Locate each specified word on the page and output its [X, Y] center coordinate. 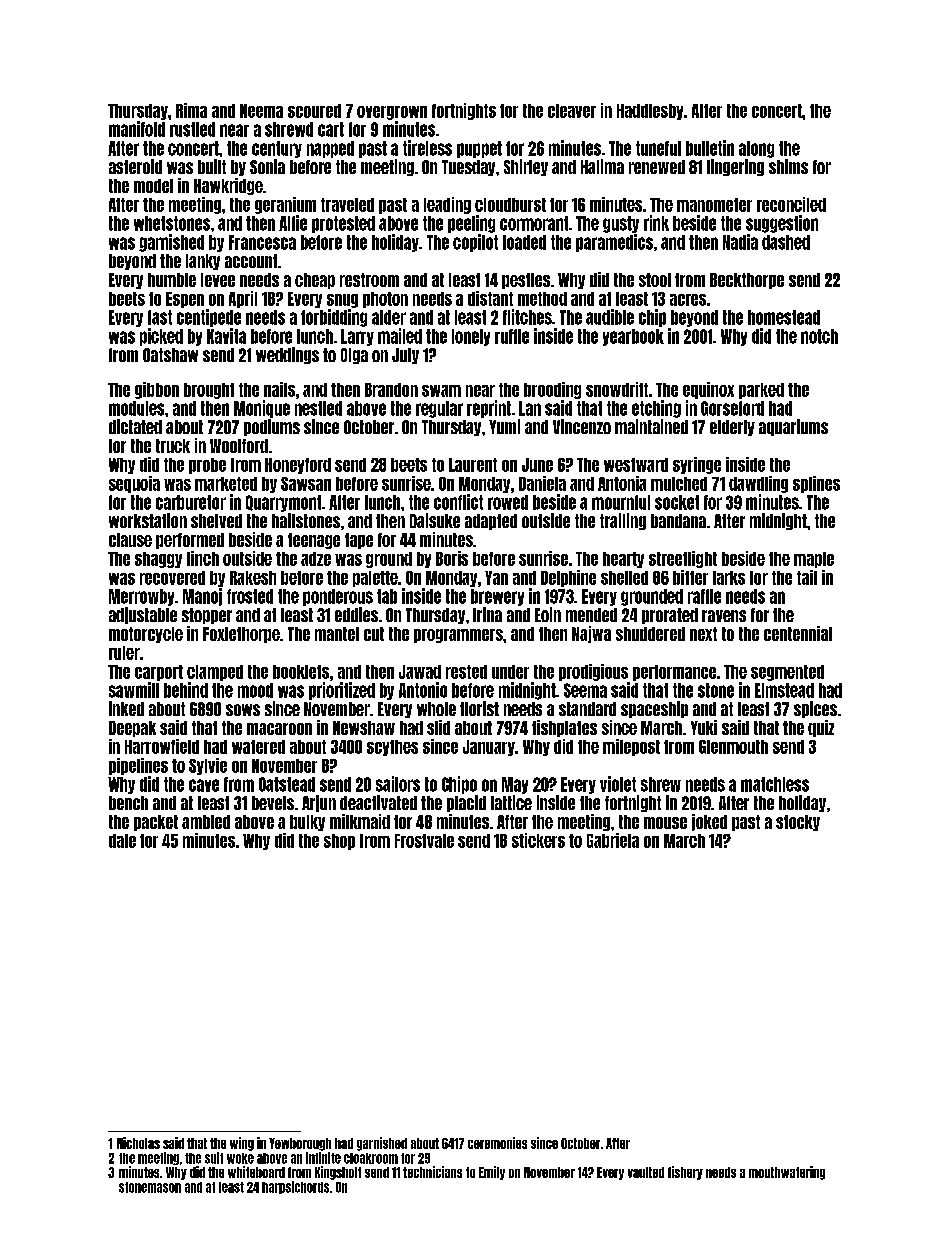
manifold [137, 129]
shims [788, 166]
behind [186, 690]
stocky [798, 823]
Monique [262, 409]
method [542, 299]
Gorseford [732, 408]
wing [242, 1144]
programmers [458, 636]
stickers [538, 840]
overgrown [392, 113]
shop [339, 842]
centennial [798, 633]
